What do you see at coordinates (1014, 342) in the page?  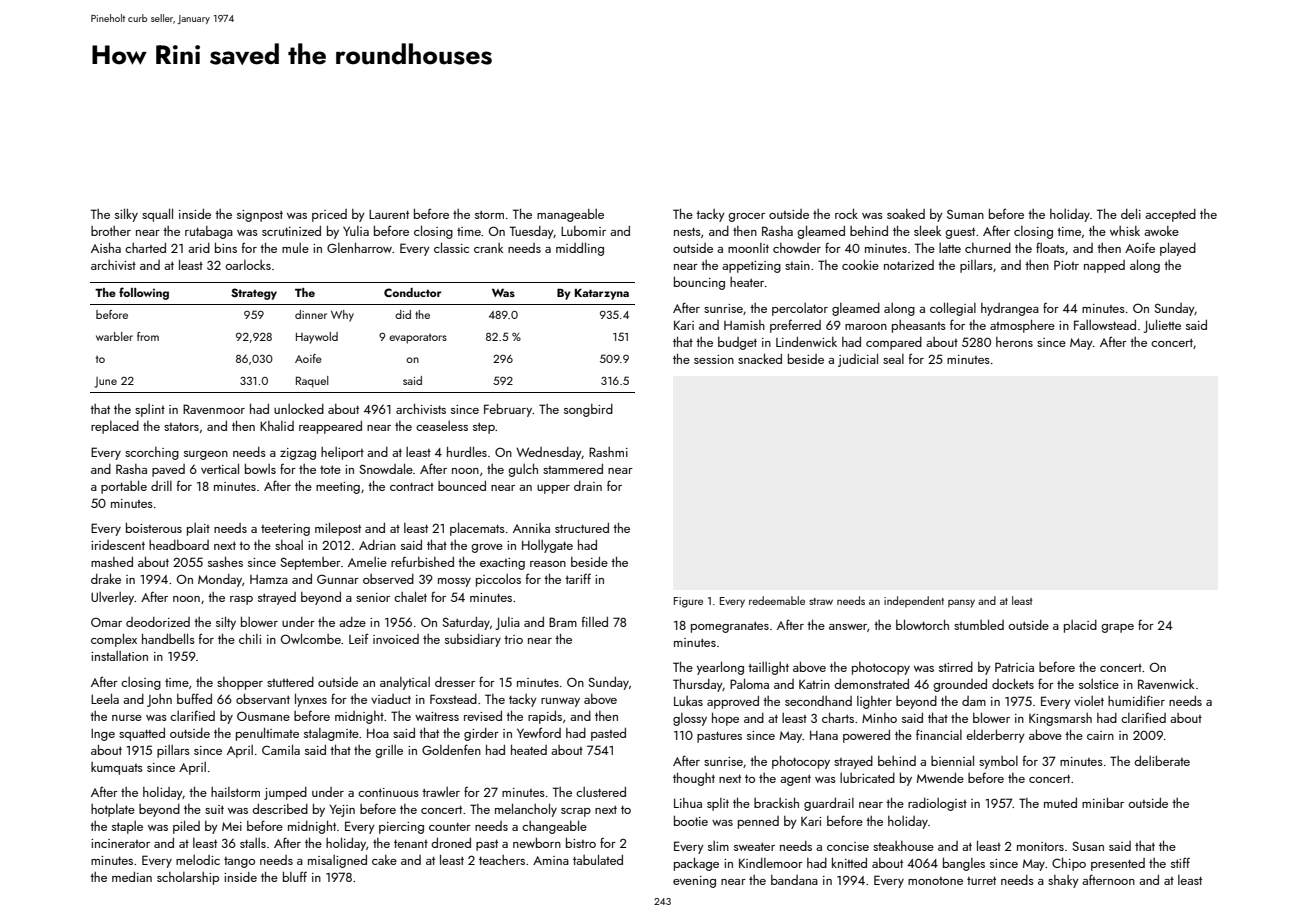 I see `herons` at bounding box center [1014, 342].
